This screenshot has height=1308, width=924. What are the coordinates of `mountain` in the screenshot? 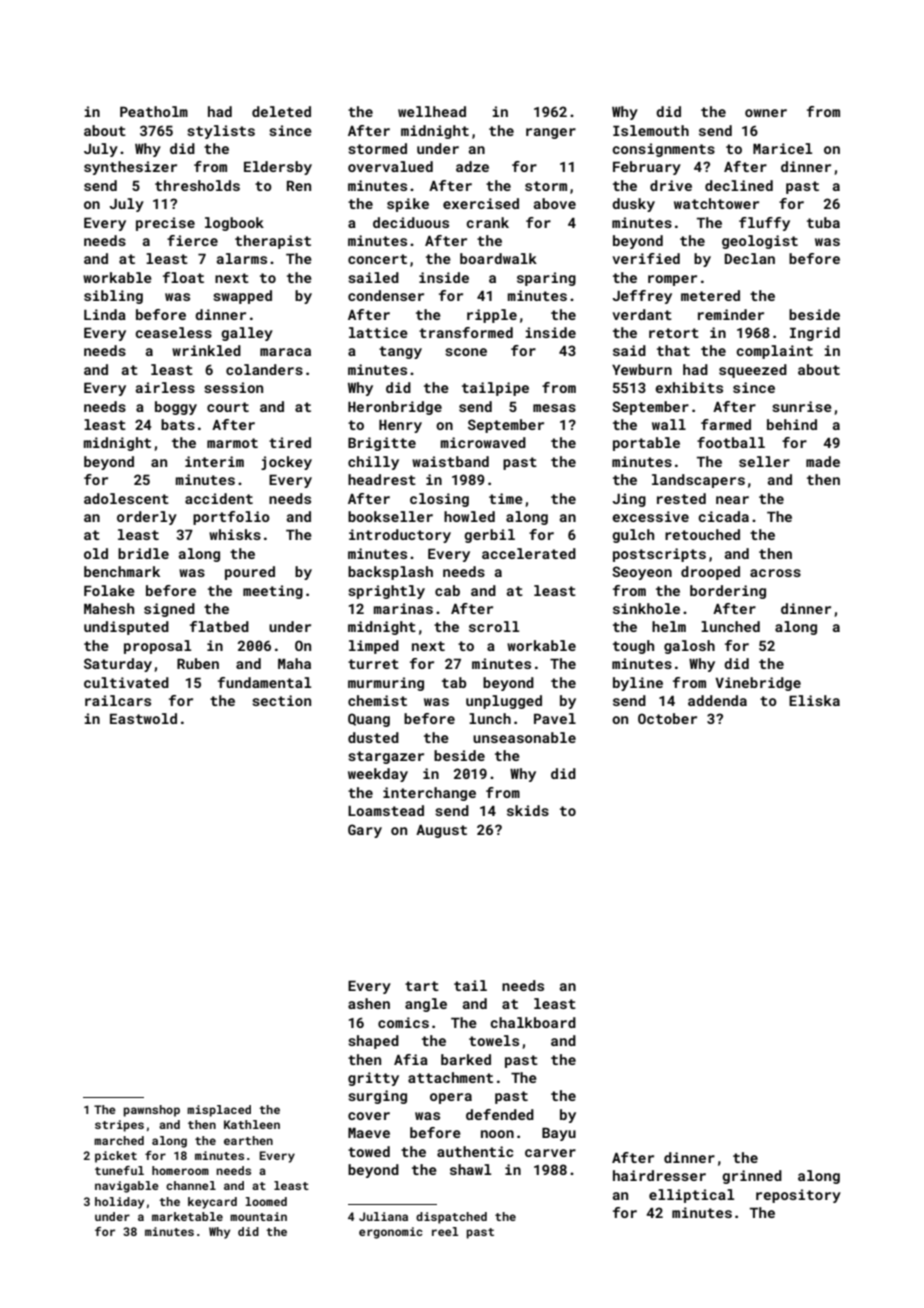 It's located at (258, 1216).
